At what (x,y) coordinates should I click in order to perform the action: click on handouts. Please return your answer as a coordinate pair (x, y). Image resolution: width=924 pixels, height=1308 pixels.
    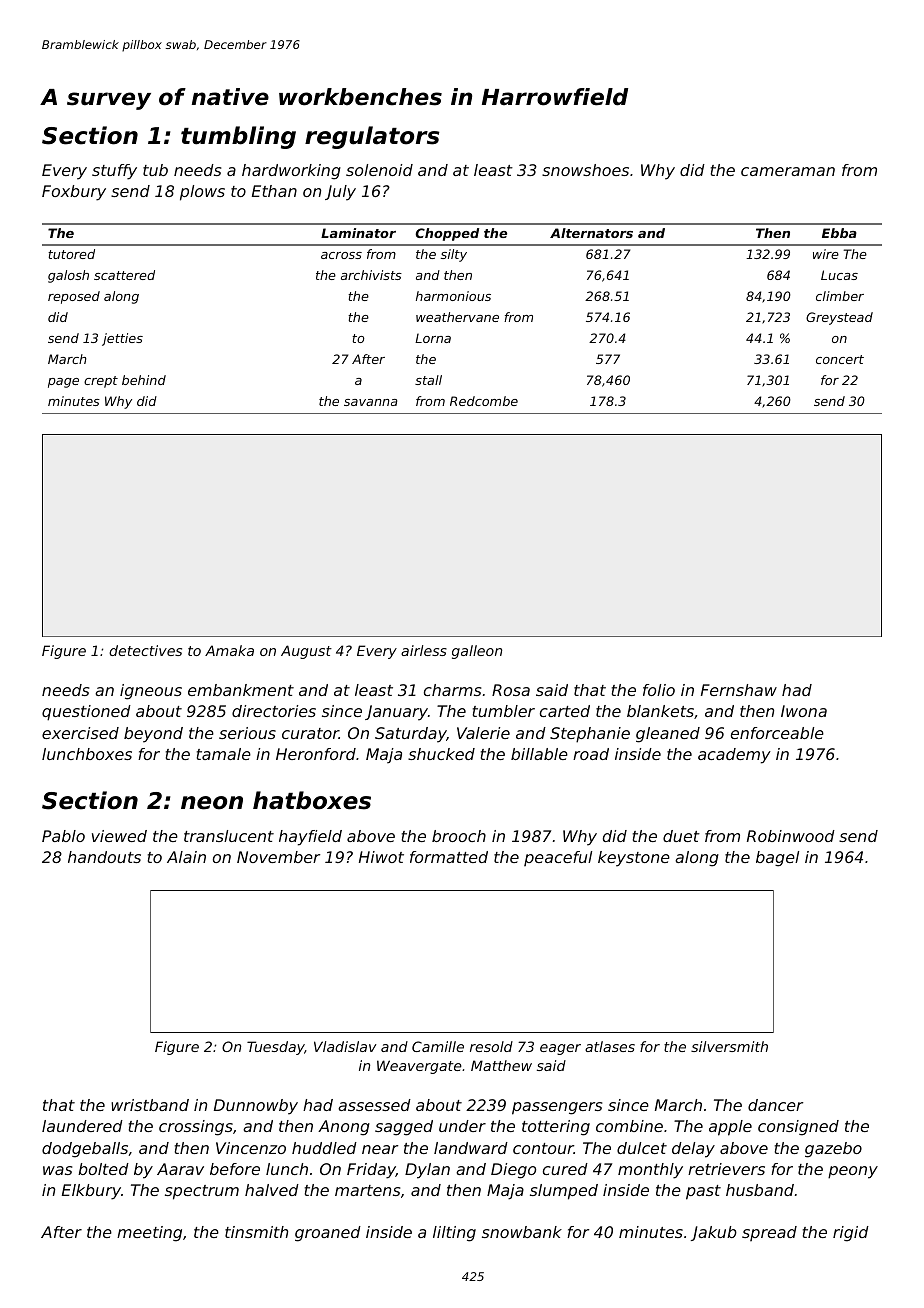
    Looking at the image, I should click on (104, 857).
